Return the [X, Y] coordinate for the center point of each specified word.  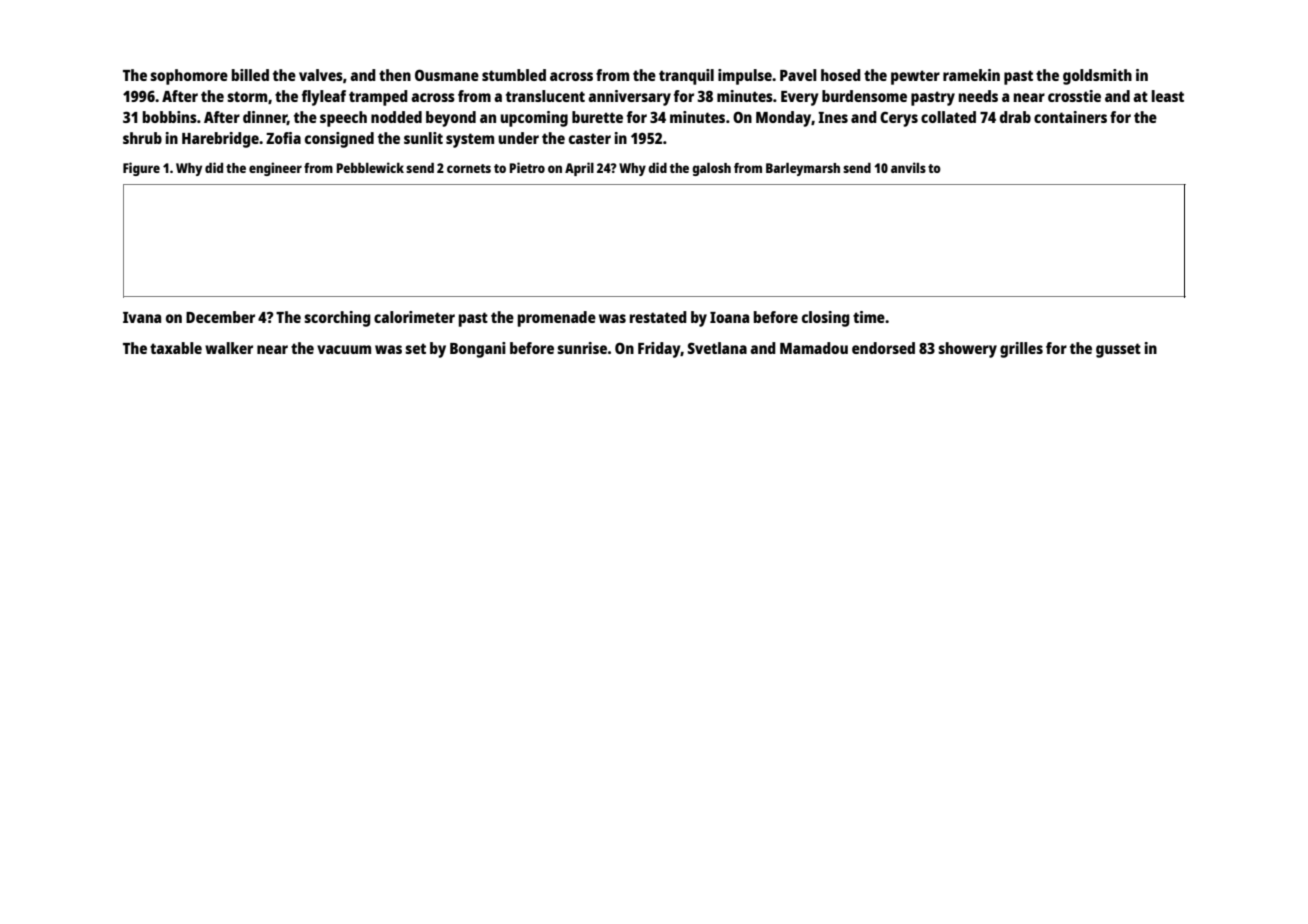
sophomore [189, 77]
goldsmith [1097, 77]
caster [590, 138]
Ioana [729, 317]
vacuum [344, 349]
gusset [1118, 350]
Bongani [478, 350]
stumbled [514, 75]
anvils [908, 167]
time [869, 317]
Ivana [142, 317]
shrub [142, 138]
